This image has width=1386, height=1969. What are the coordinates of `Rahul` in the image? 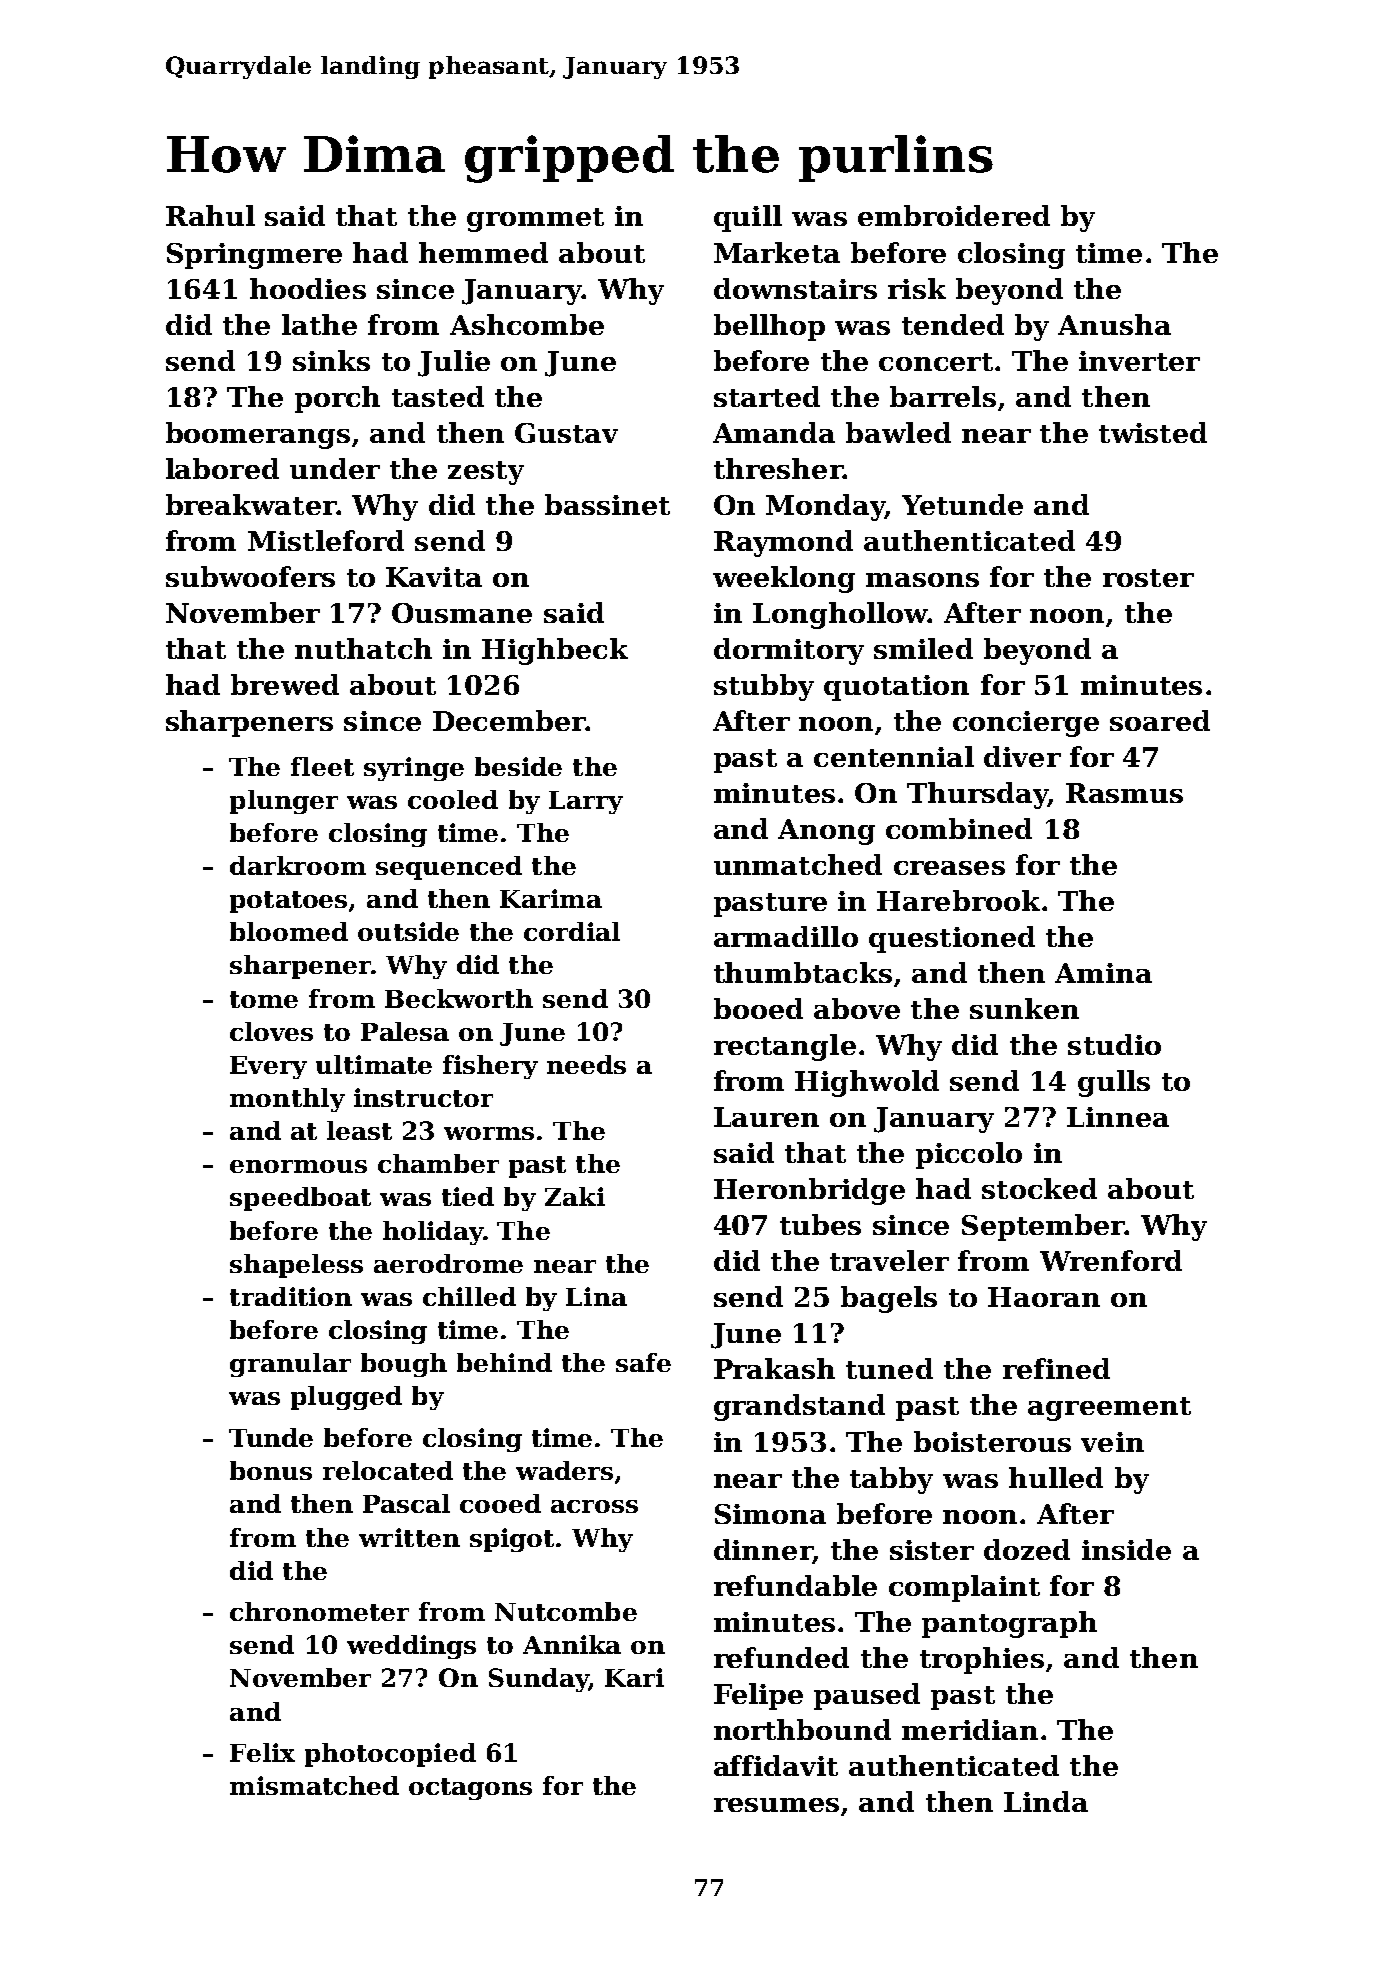 It's located at (210, 215).
